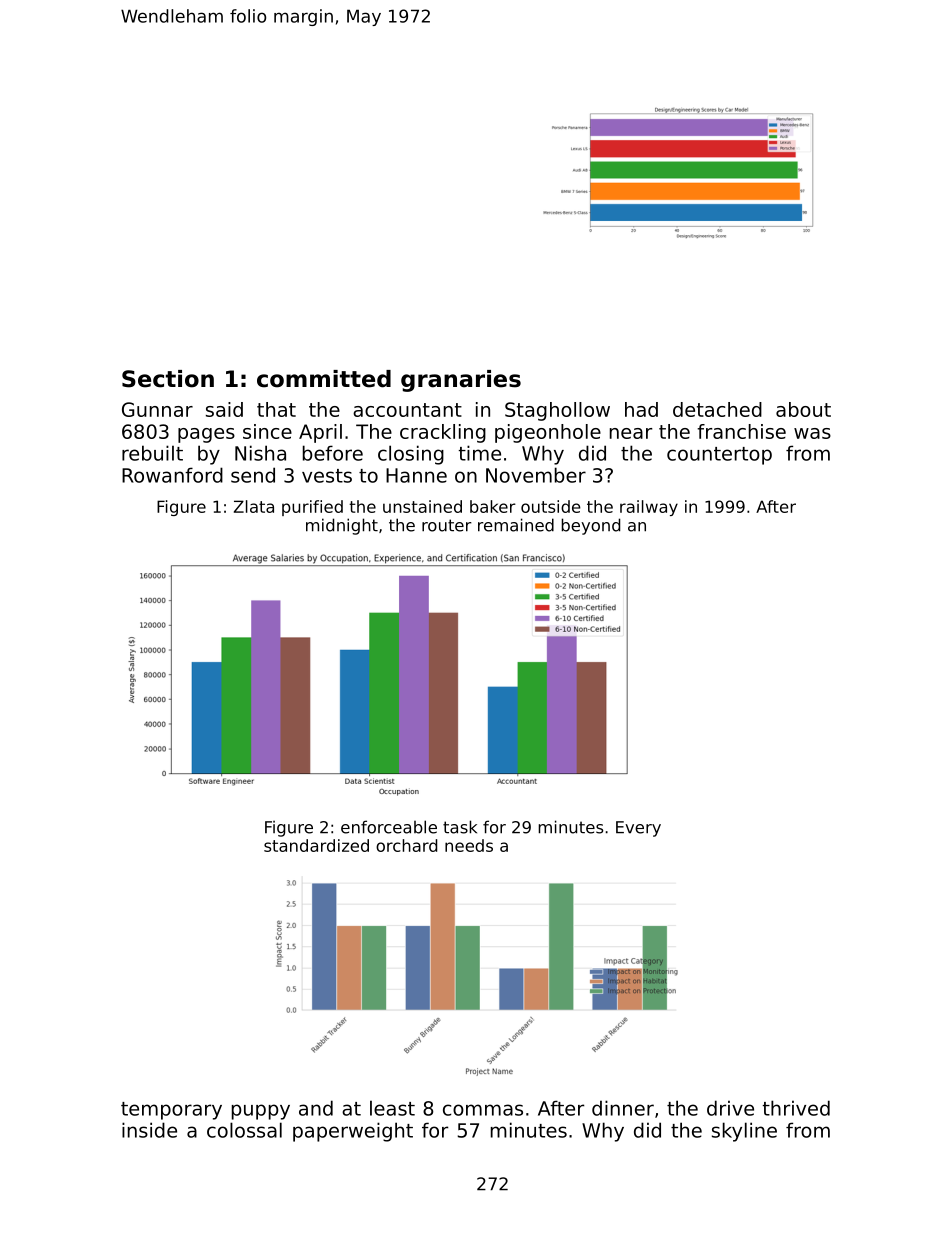 The width and height of the page is (952, 1233). I want to click on railway, so click(649, 508).
